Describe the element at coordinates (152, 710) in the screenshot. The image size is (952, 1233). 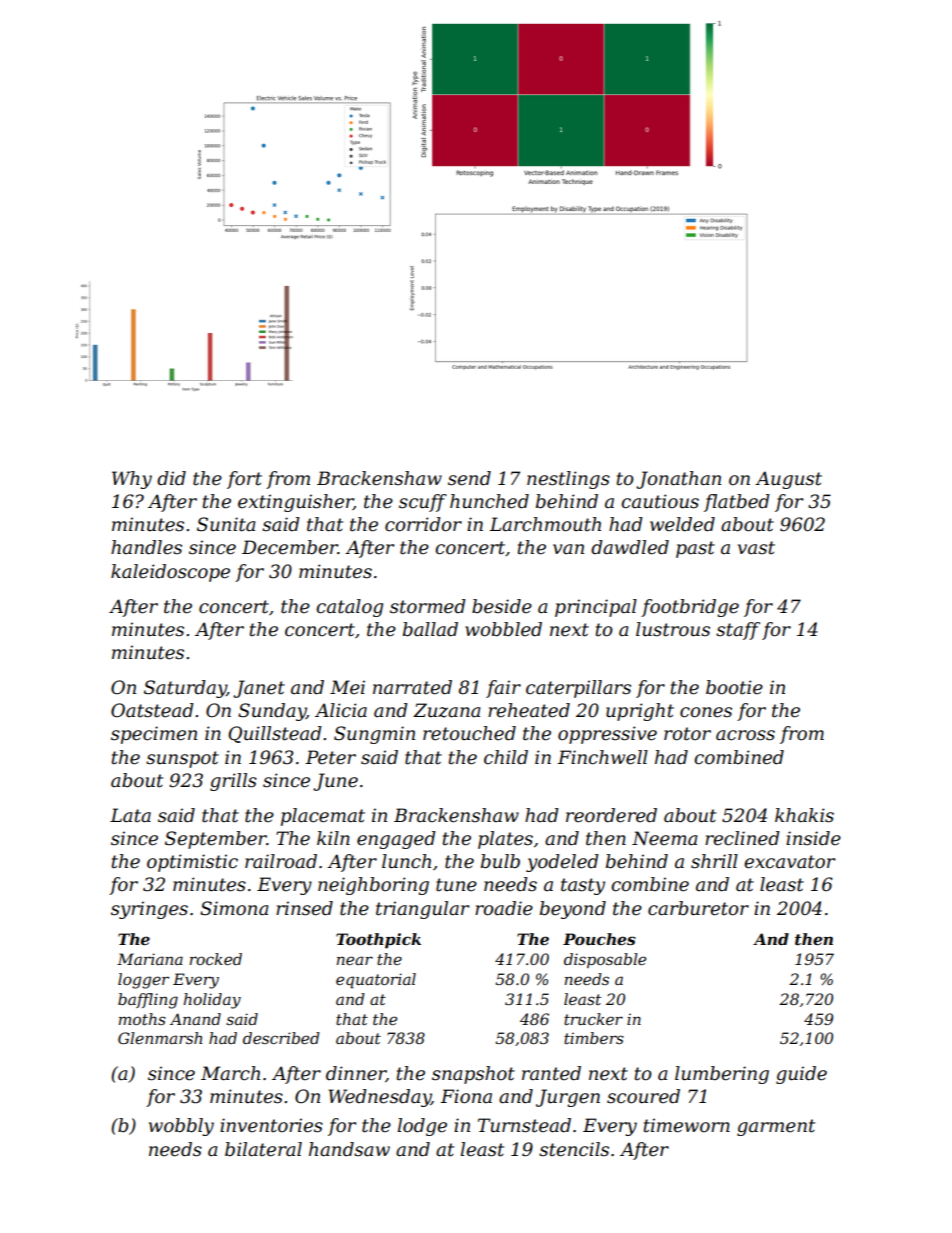
I see `Oatstead` at that location.
